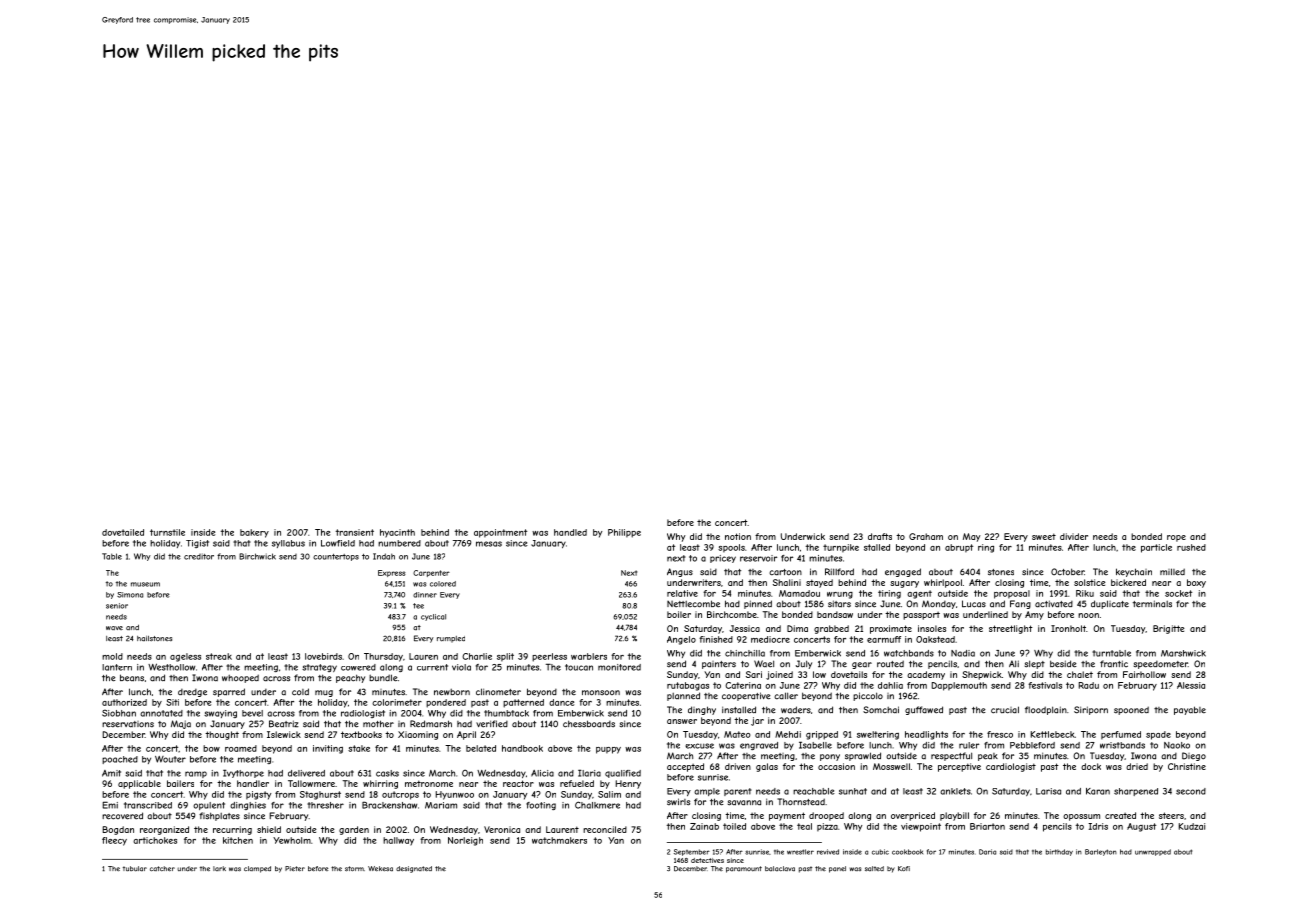  Describe the element at coordinates (570, 532) in the page. I see `handled` at that location.
